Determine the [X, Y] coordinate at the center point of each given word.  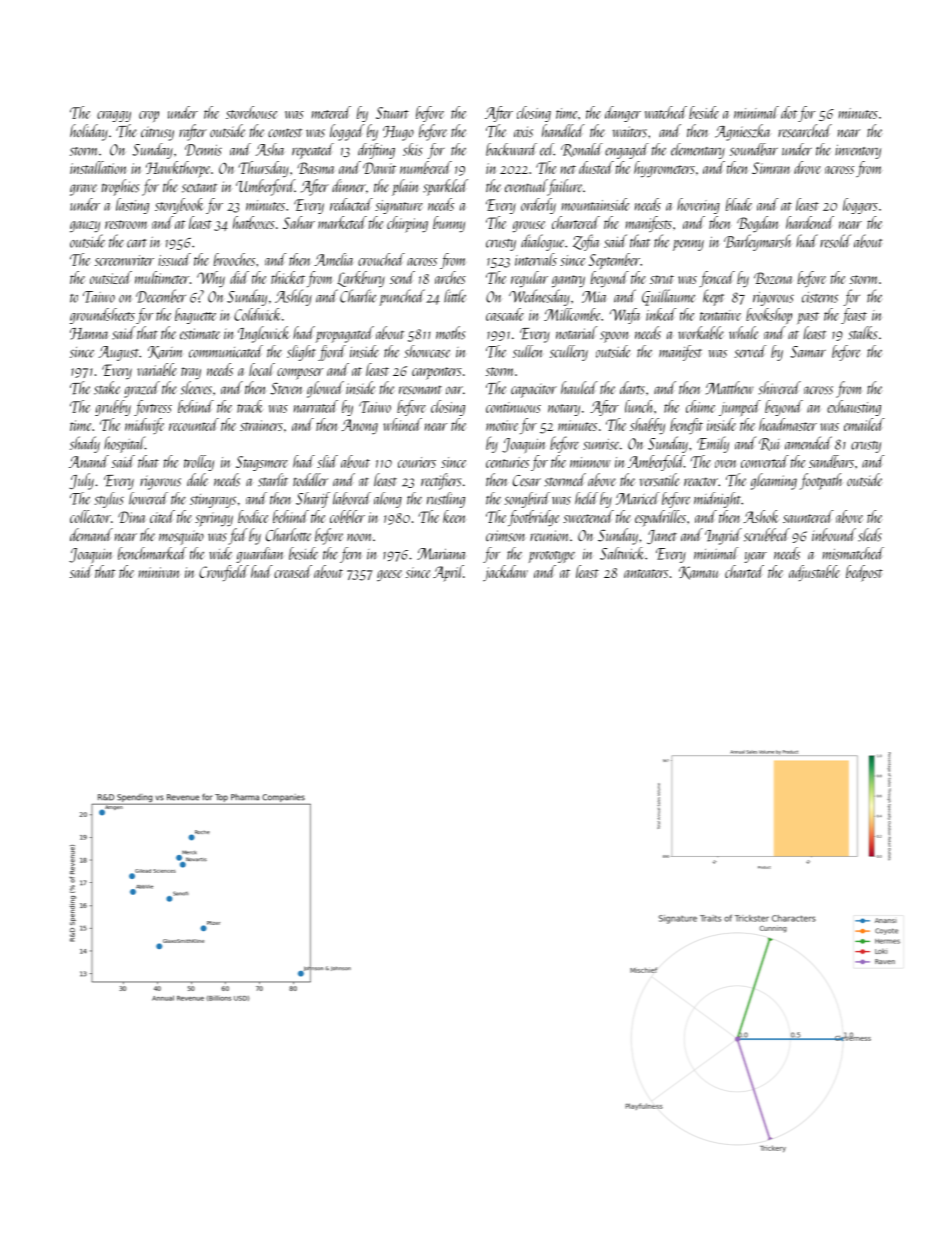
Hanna [89, 334]
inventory [858, 152]
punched [402, 297]
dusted [596, 167]
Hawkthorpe [178, 169]
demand [91, 534]
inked [661, 314]
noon [359, 537]
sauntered [808, 516]
